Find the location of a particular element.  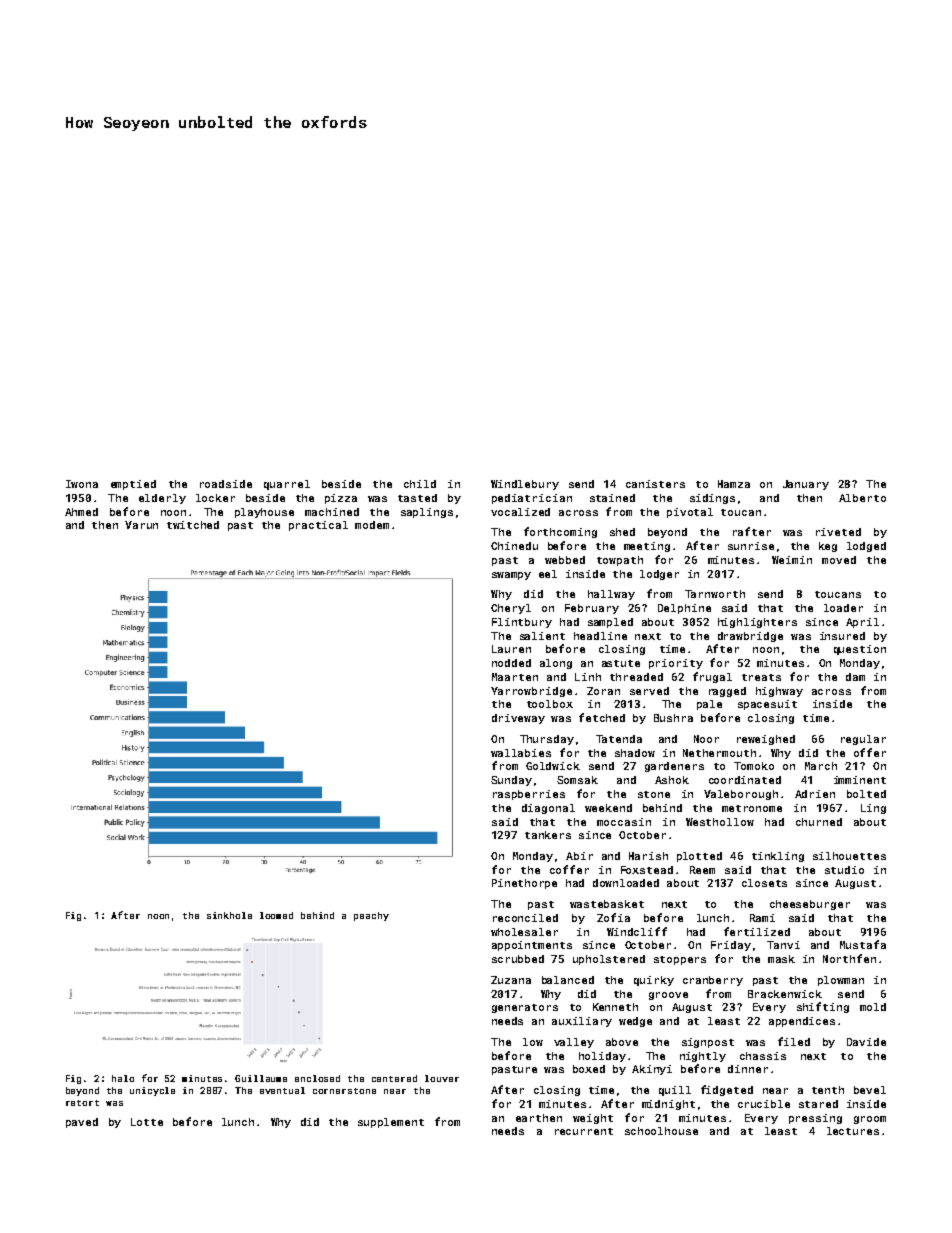

sinkhole is located at coordinates (229, 915).
